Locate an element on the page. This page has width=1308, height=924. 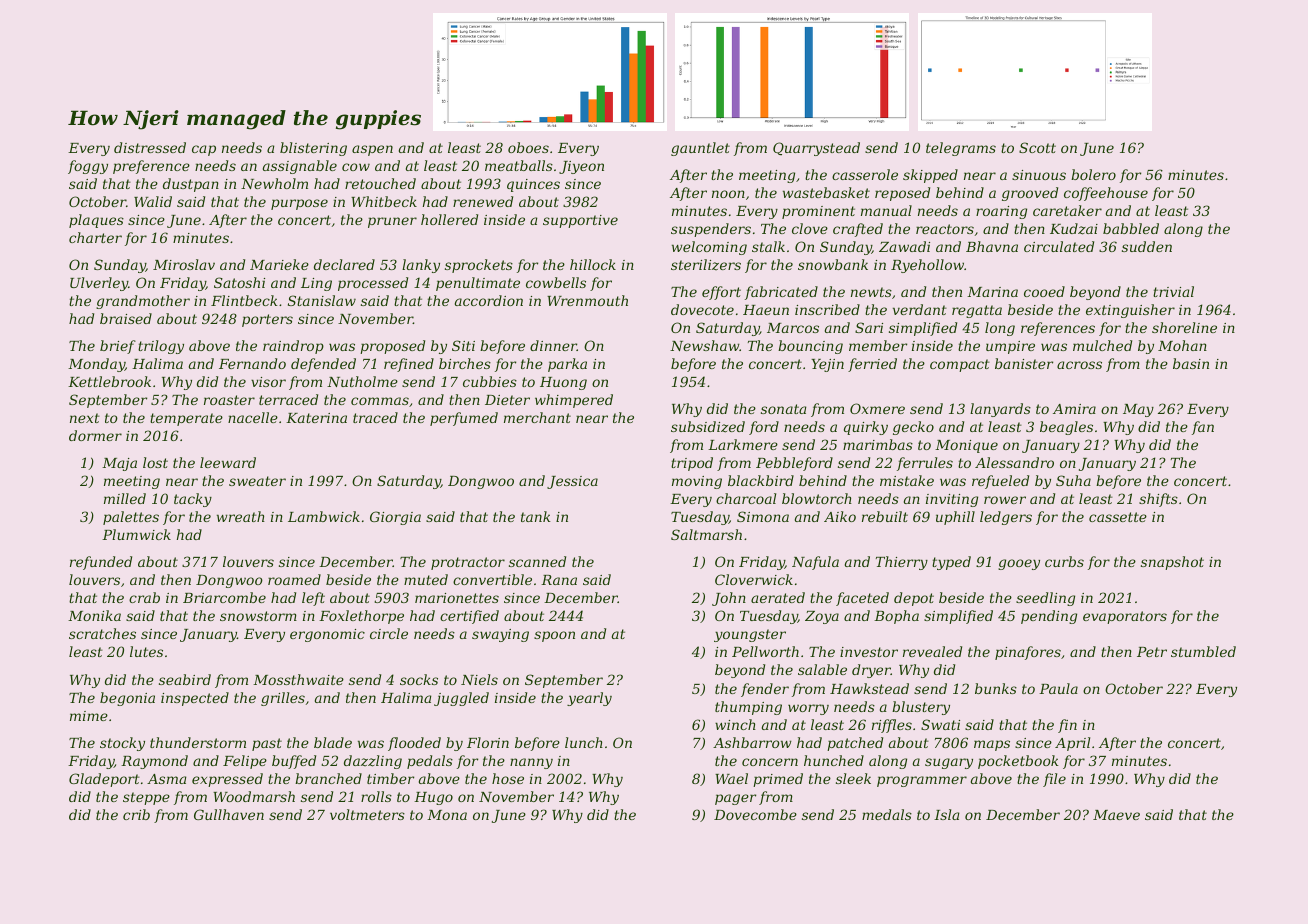
Dovecombe is located at coordinates (755, 814).
